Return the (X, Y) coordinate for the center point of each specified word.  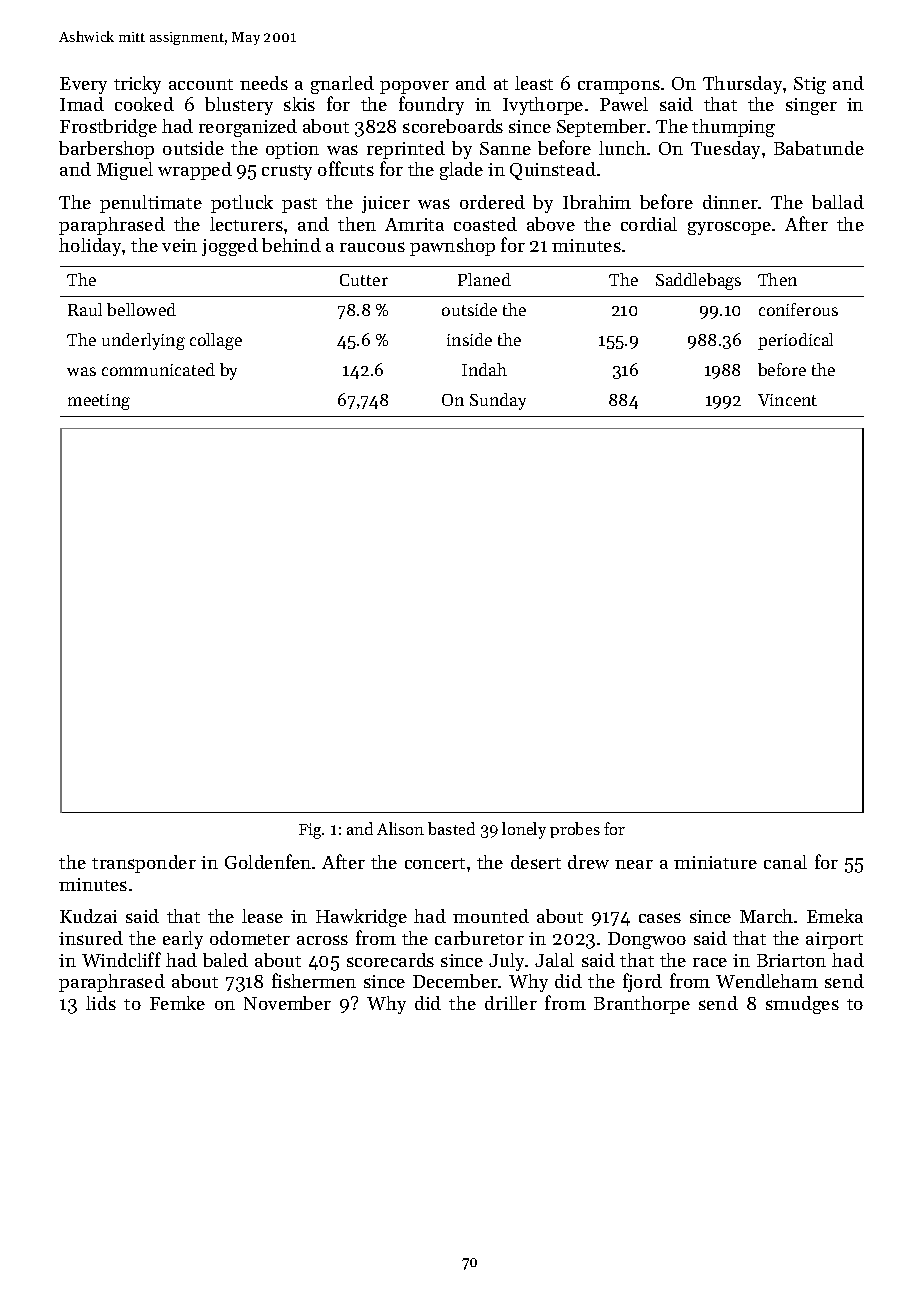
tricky (137, 85)
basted (451, 828)
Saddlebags (698, 281)
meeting (99, 402)
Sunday (498, 401)
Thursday (742, 85)
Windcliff (121, 959)
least (534, 83)
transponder (144, 864)
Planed (484, 279)
